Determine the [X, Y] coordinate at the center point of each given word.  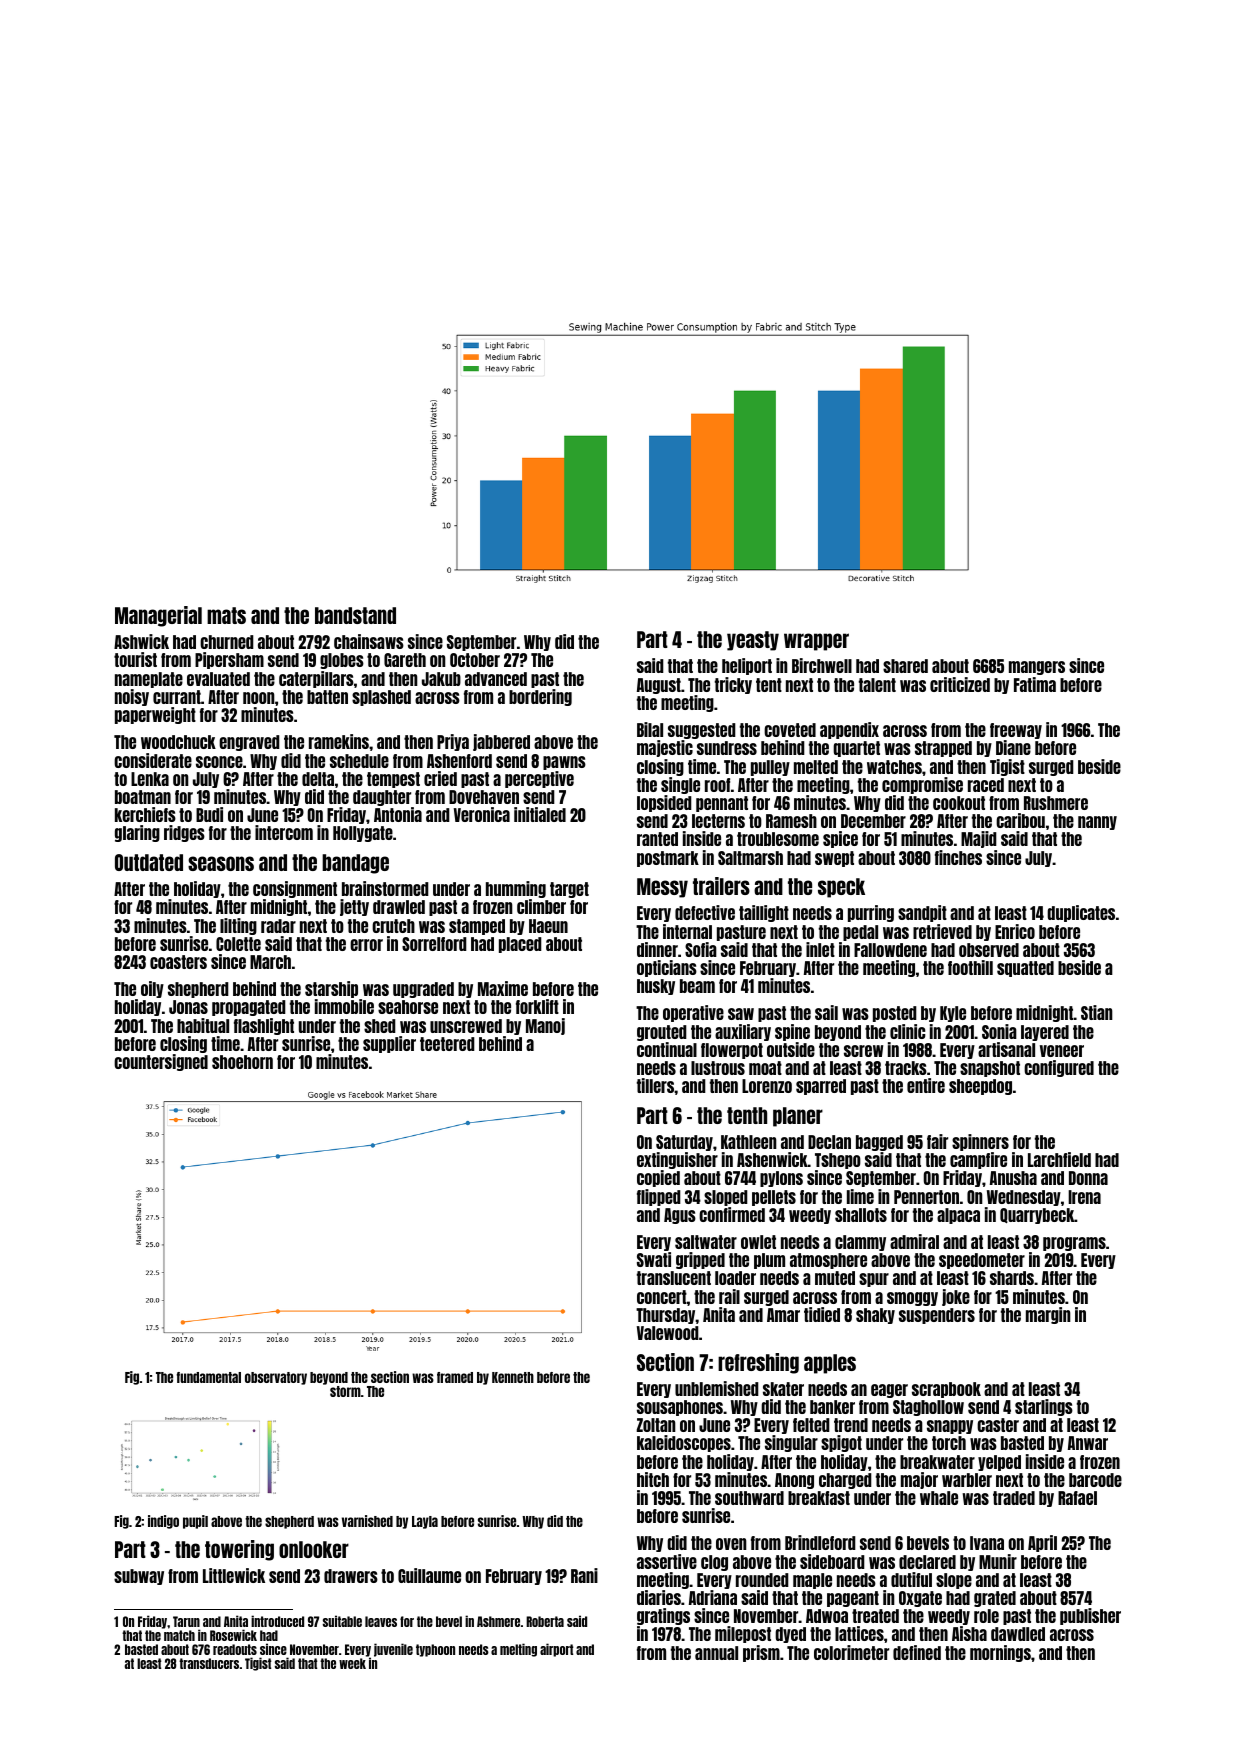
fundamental [208, 1377]
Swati [654, 1259]
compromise [922, 785]
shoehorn [242, 1062]
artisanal [1006, 1049]
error [366, 945]
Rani [584, 1575]
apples [830, 1364]
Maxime [503, 988]
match [179, 1635]
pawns [564, 763]
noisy [132, 697]
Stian [1097, 1012]
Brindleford [820, 1542]
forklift [537, 1006]
